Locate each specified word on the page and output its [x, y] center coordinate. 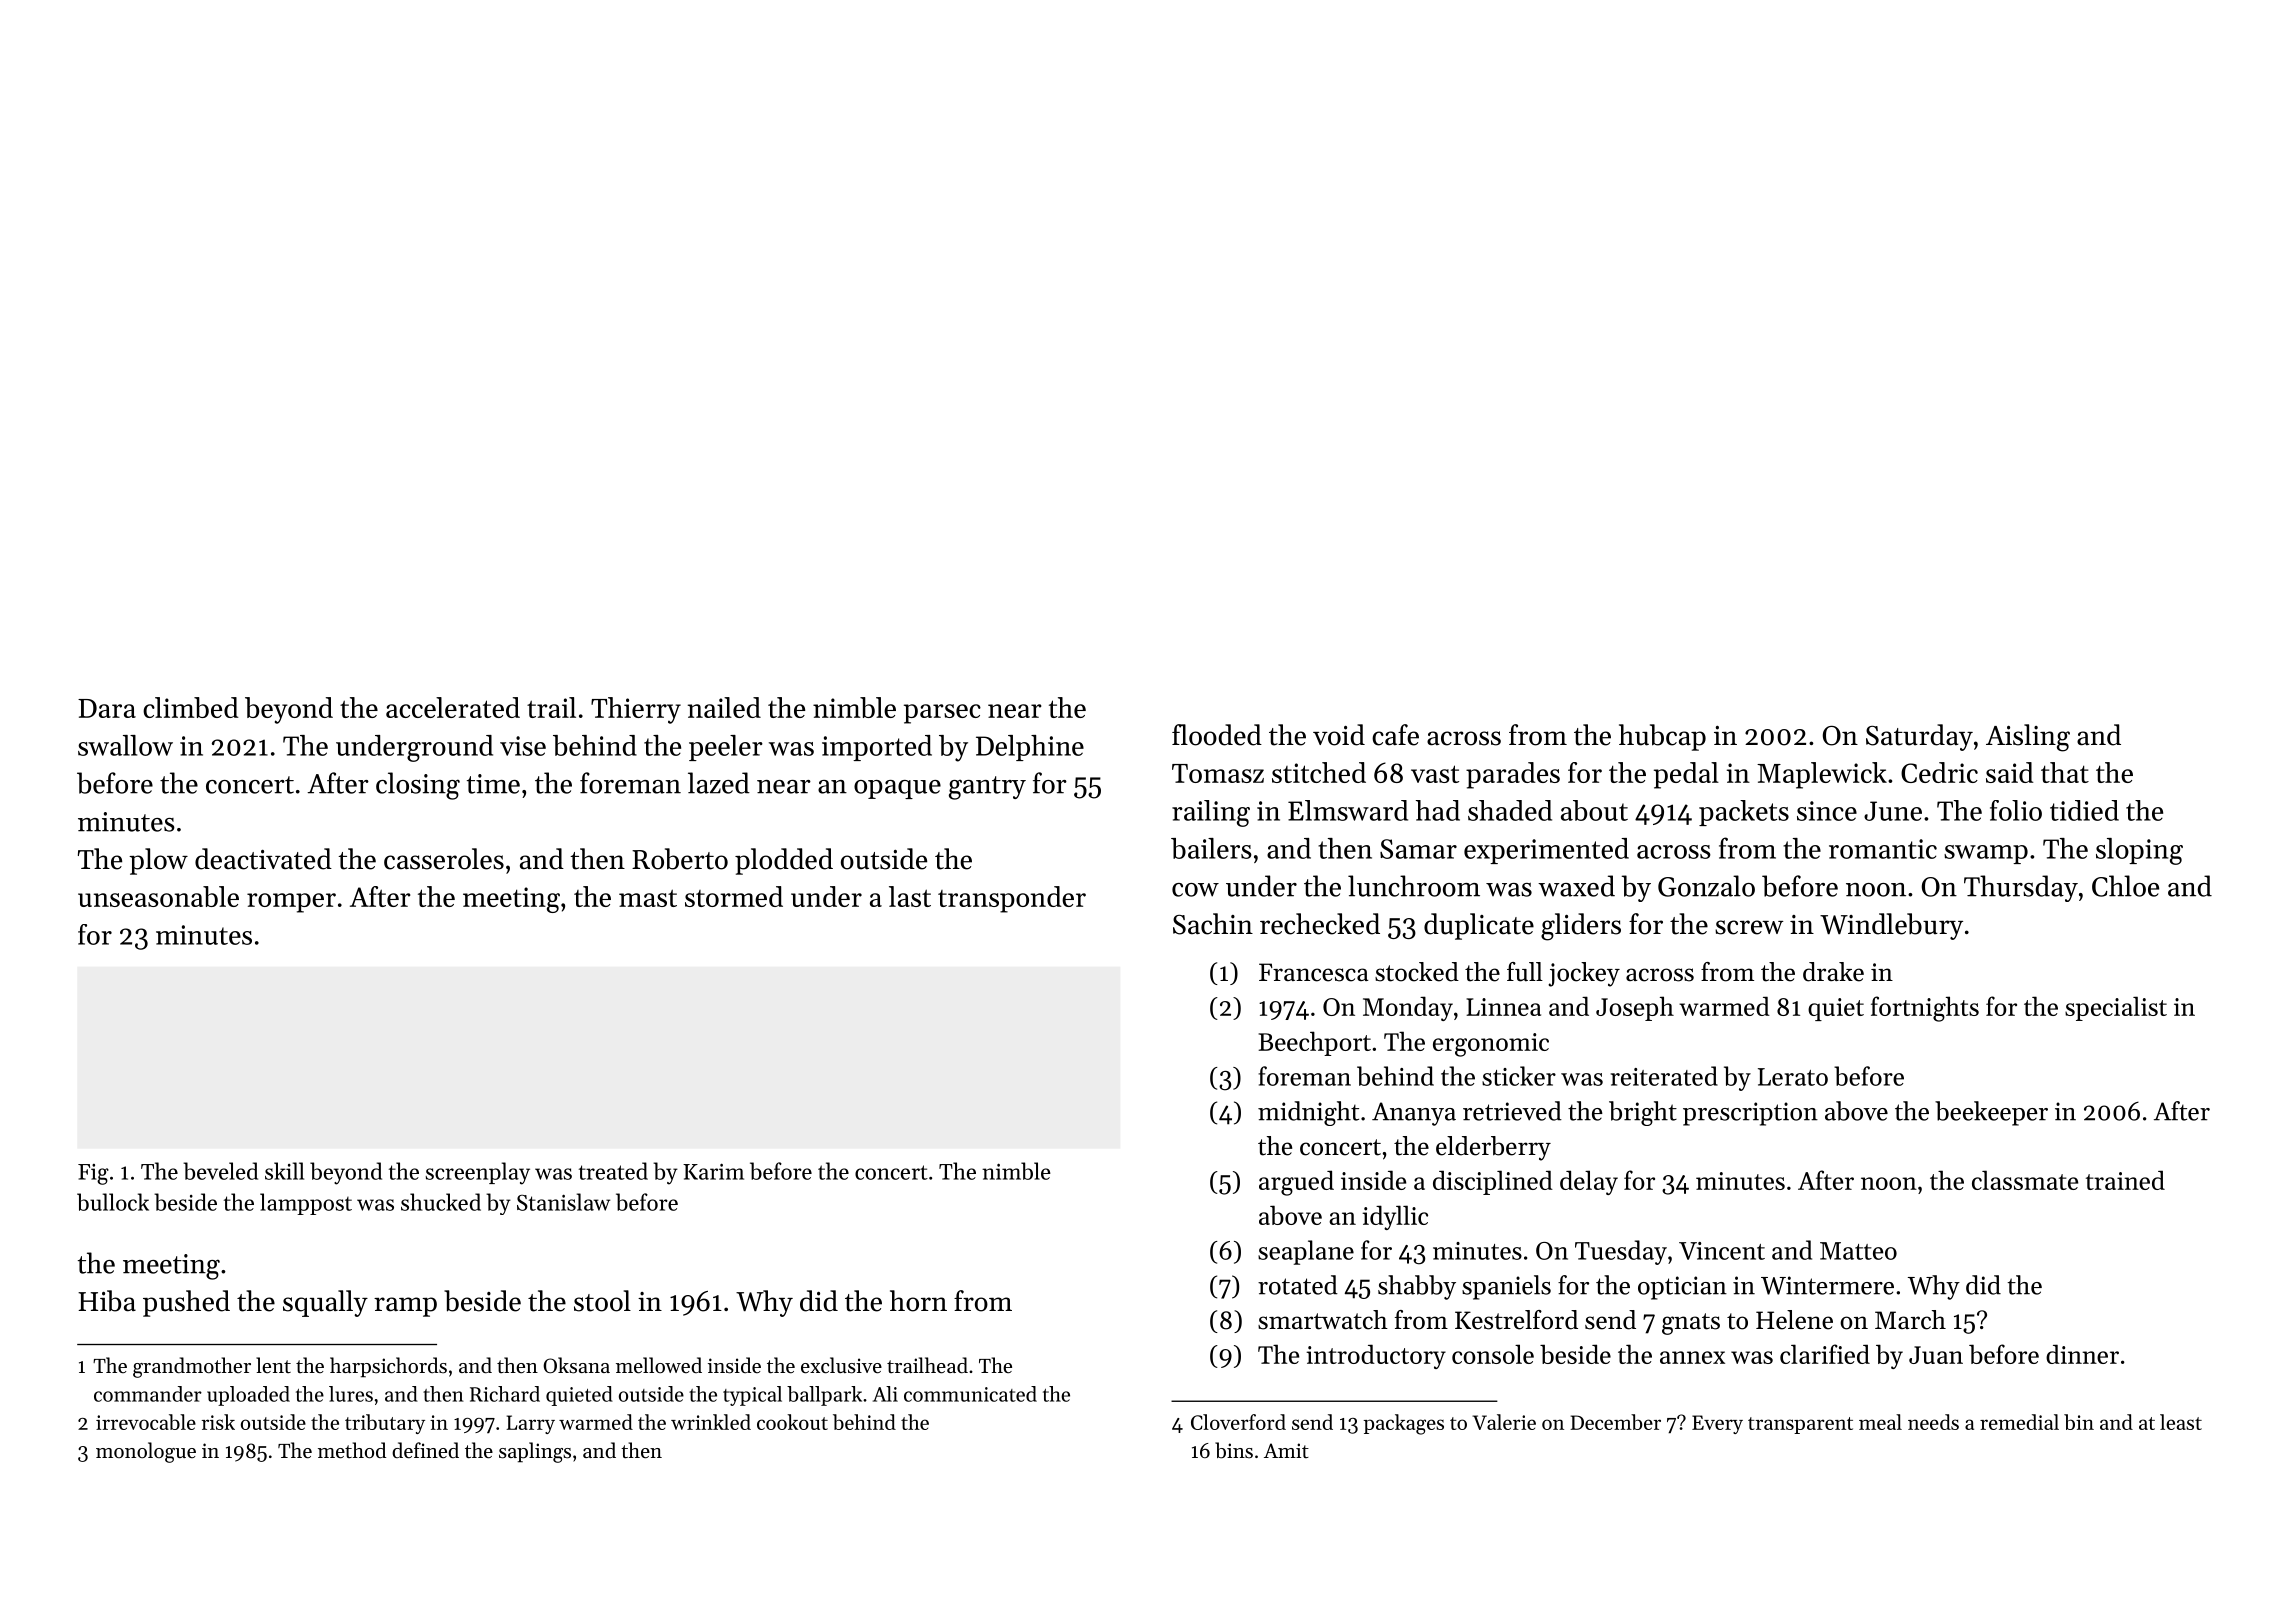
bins [1234, 1450]
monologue [146, 1452]
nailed [724, 707]
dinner [2082, 1354]
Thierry [636, 710]
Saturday [1919, 737]
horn [918, 1301]
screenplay [478, 1173]
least [2181, 1422]
